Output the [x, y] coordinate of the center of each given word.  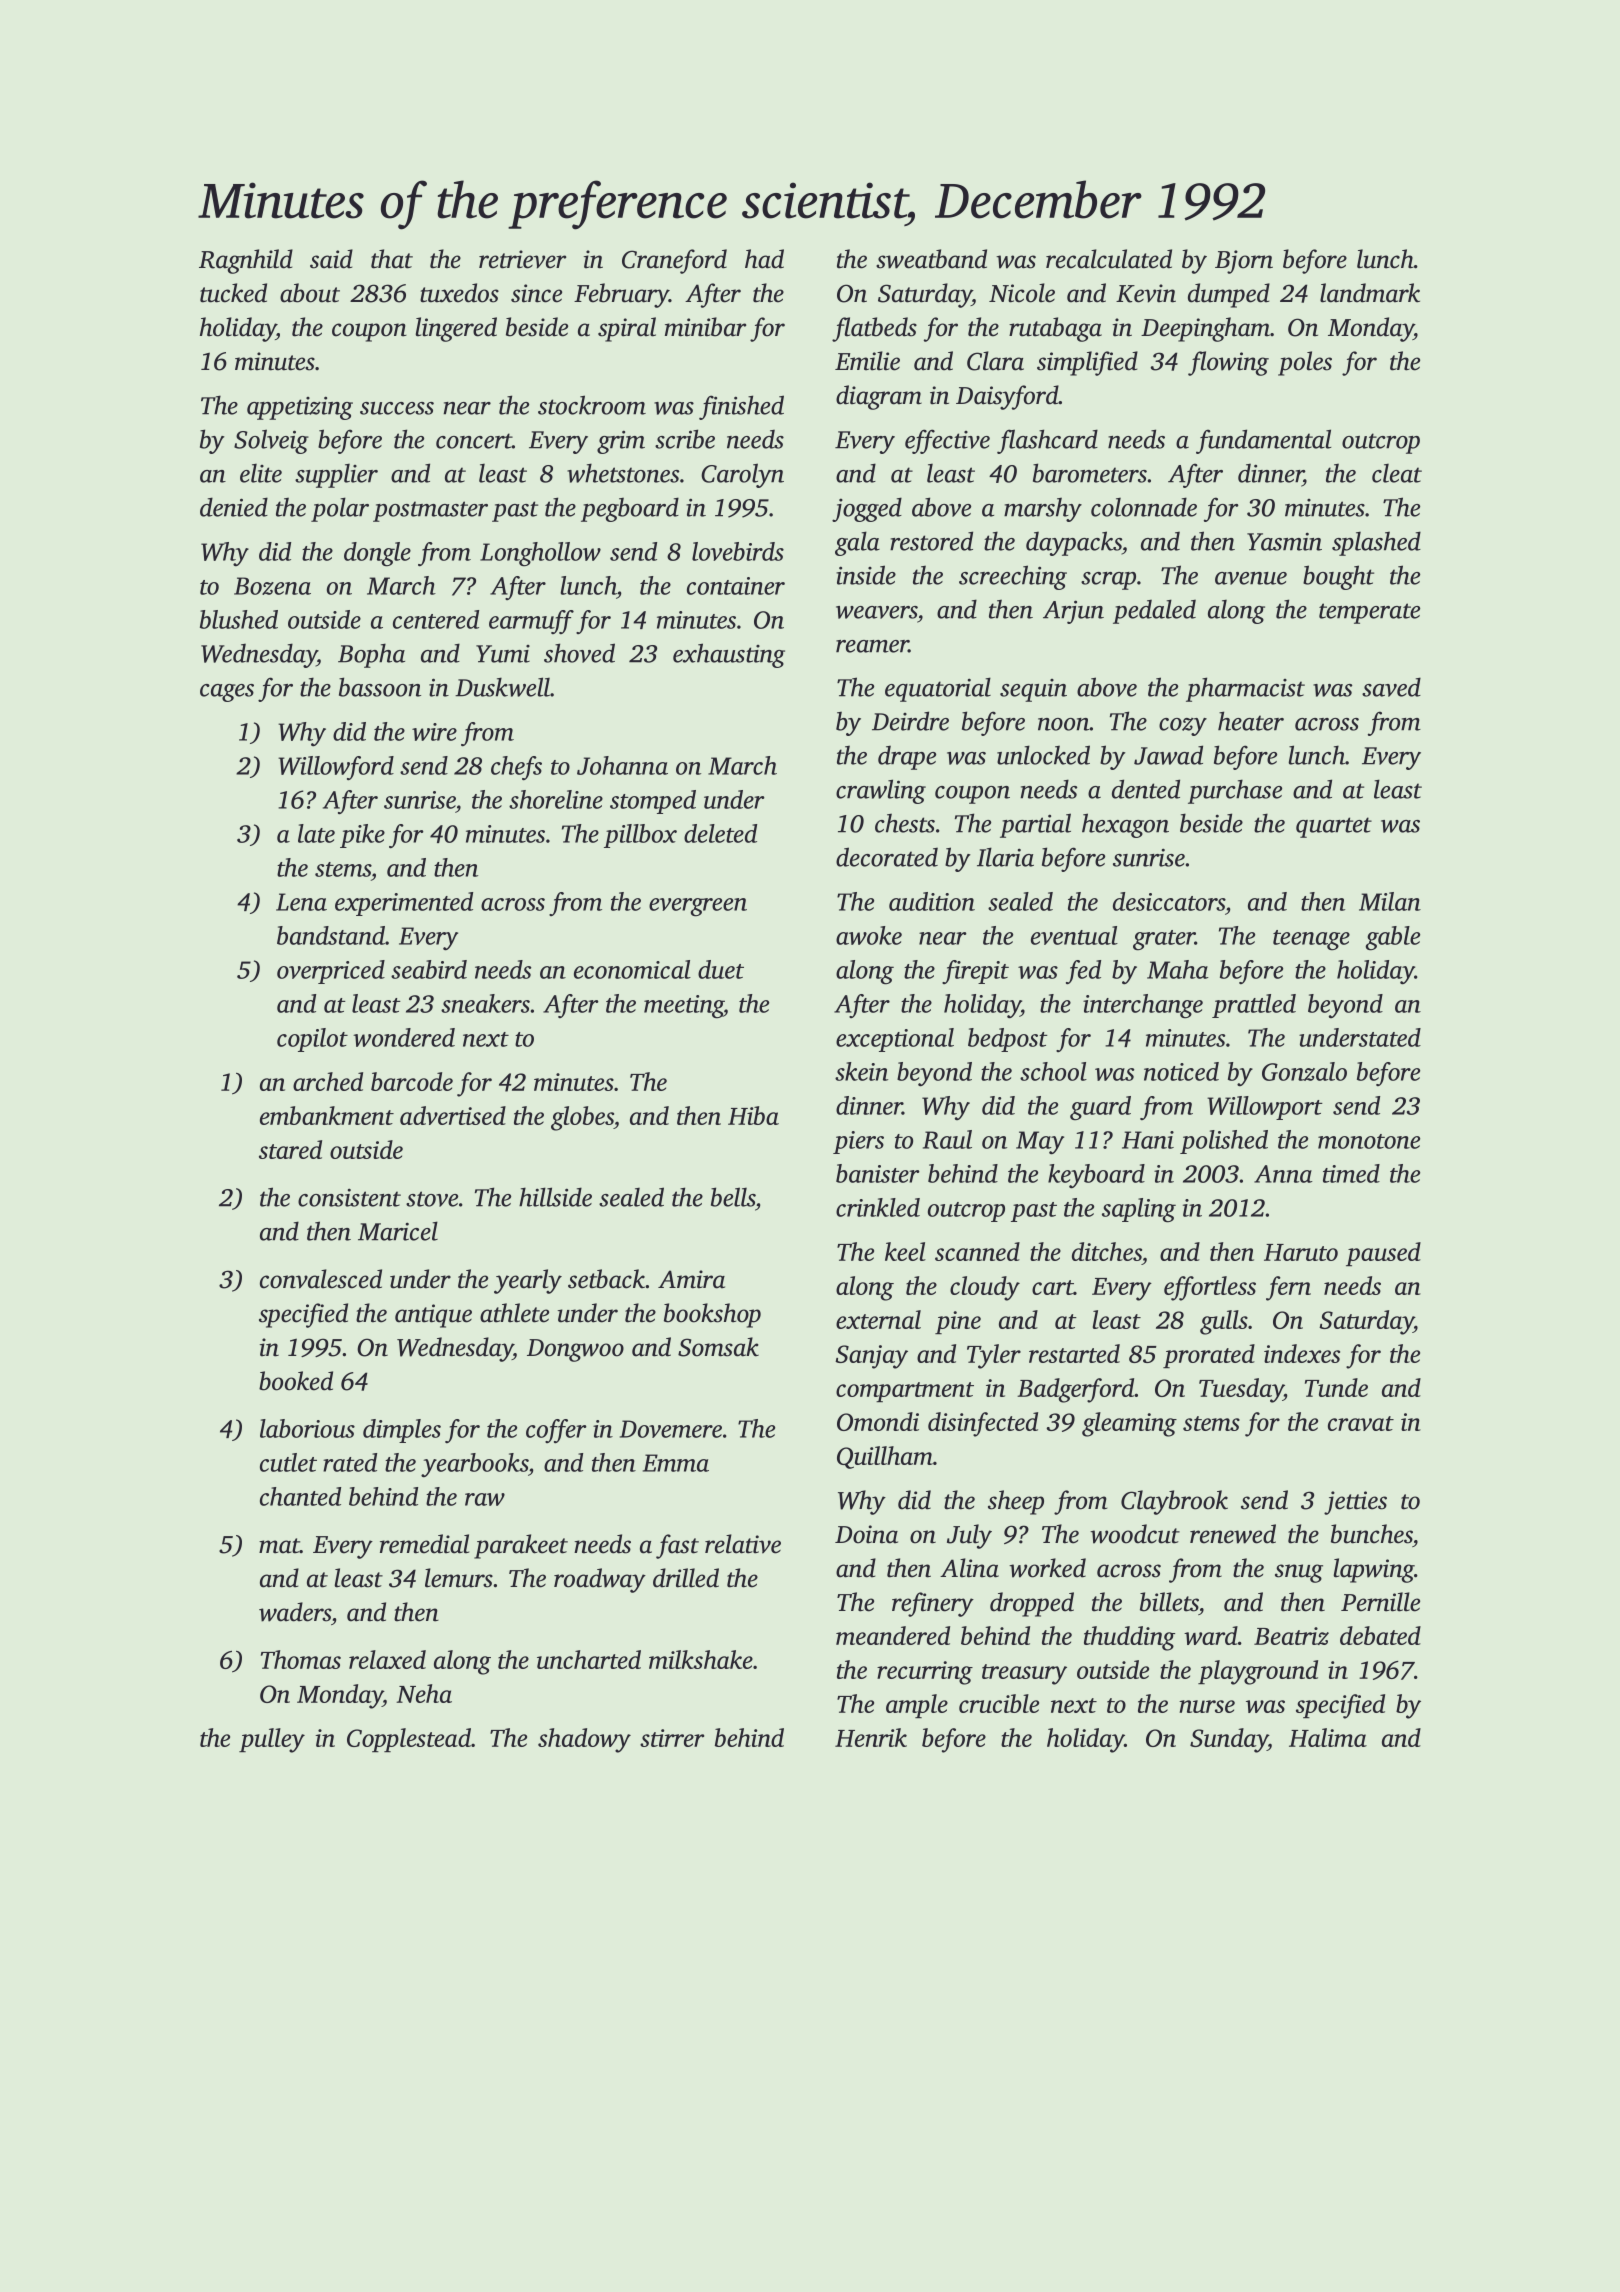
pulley [272, 1740]
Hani [1148, 1140]
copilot [312, 1040]
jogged [867, 509]
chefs [516, 768]
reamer [872, 646]
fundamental [1264, 441]
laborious [307, 1428]
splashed [1376, 543]
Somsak [718, 1347]
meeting [684, 1007]
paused [1383, 1254]
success [397, 408]
